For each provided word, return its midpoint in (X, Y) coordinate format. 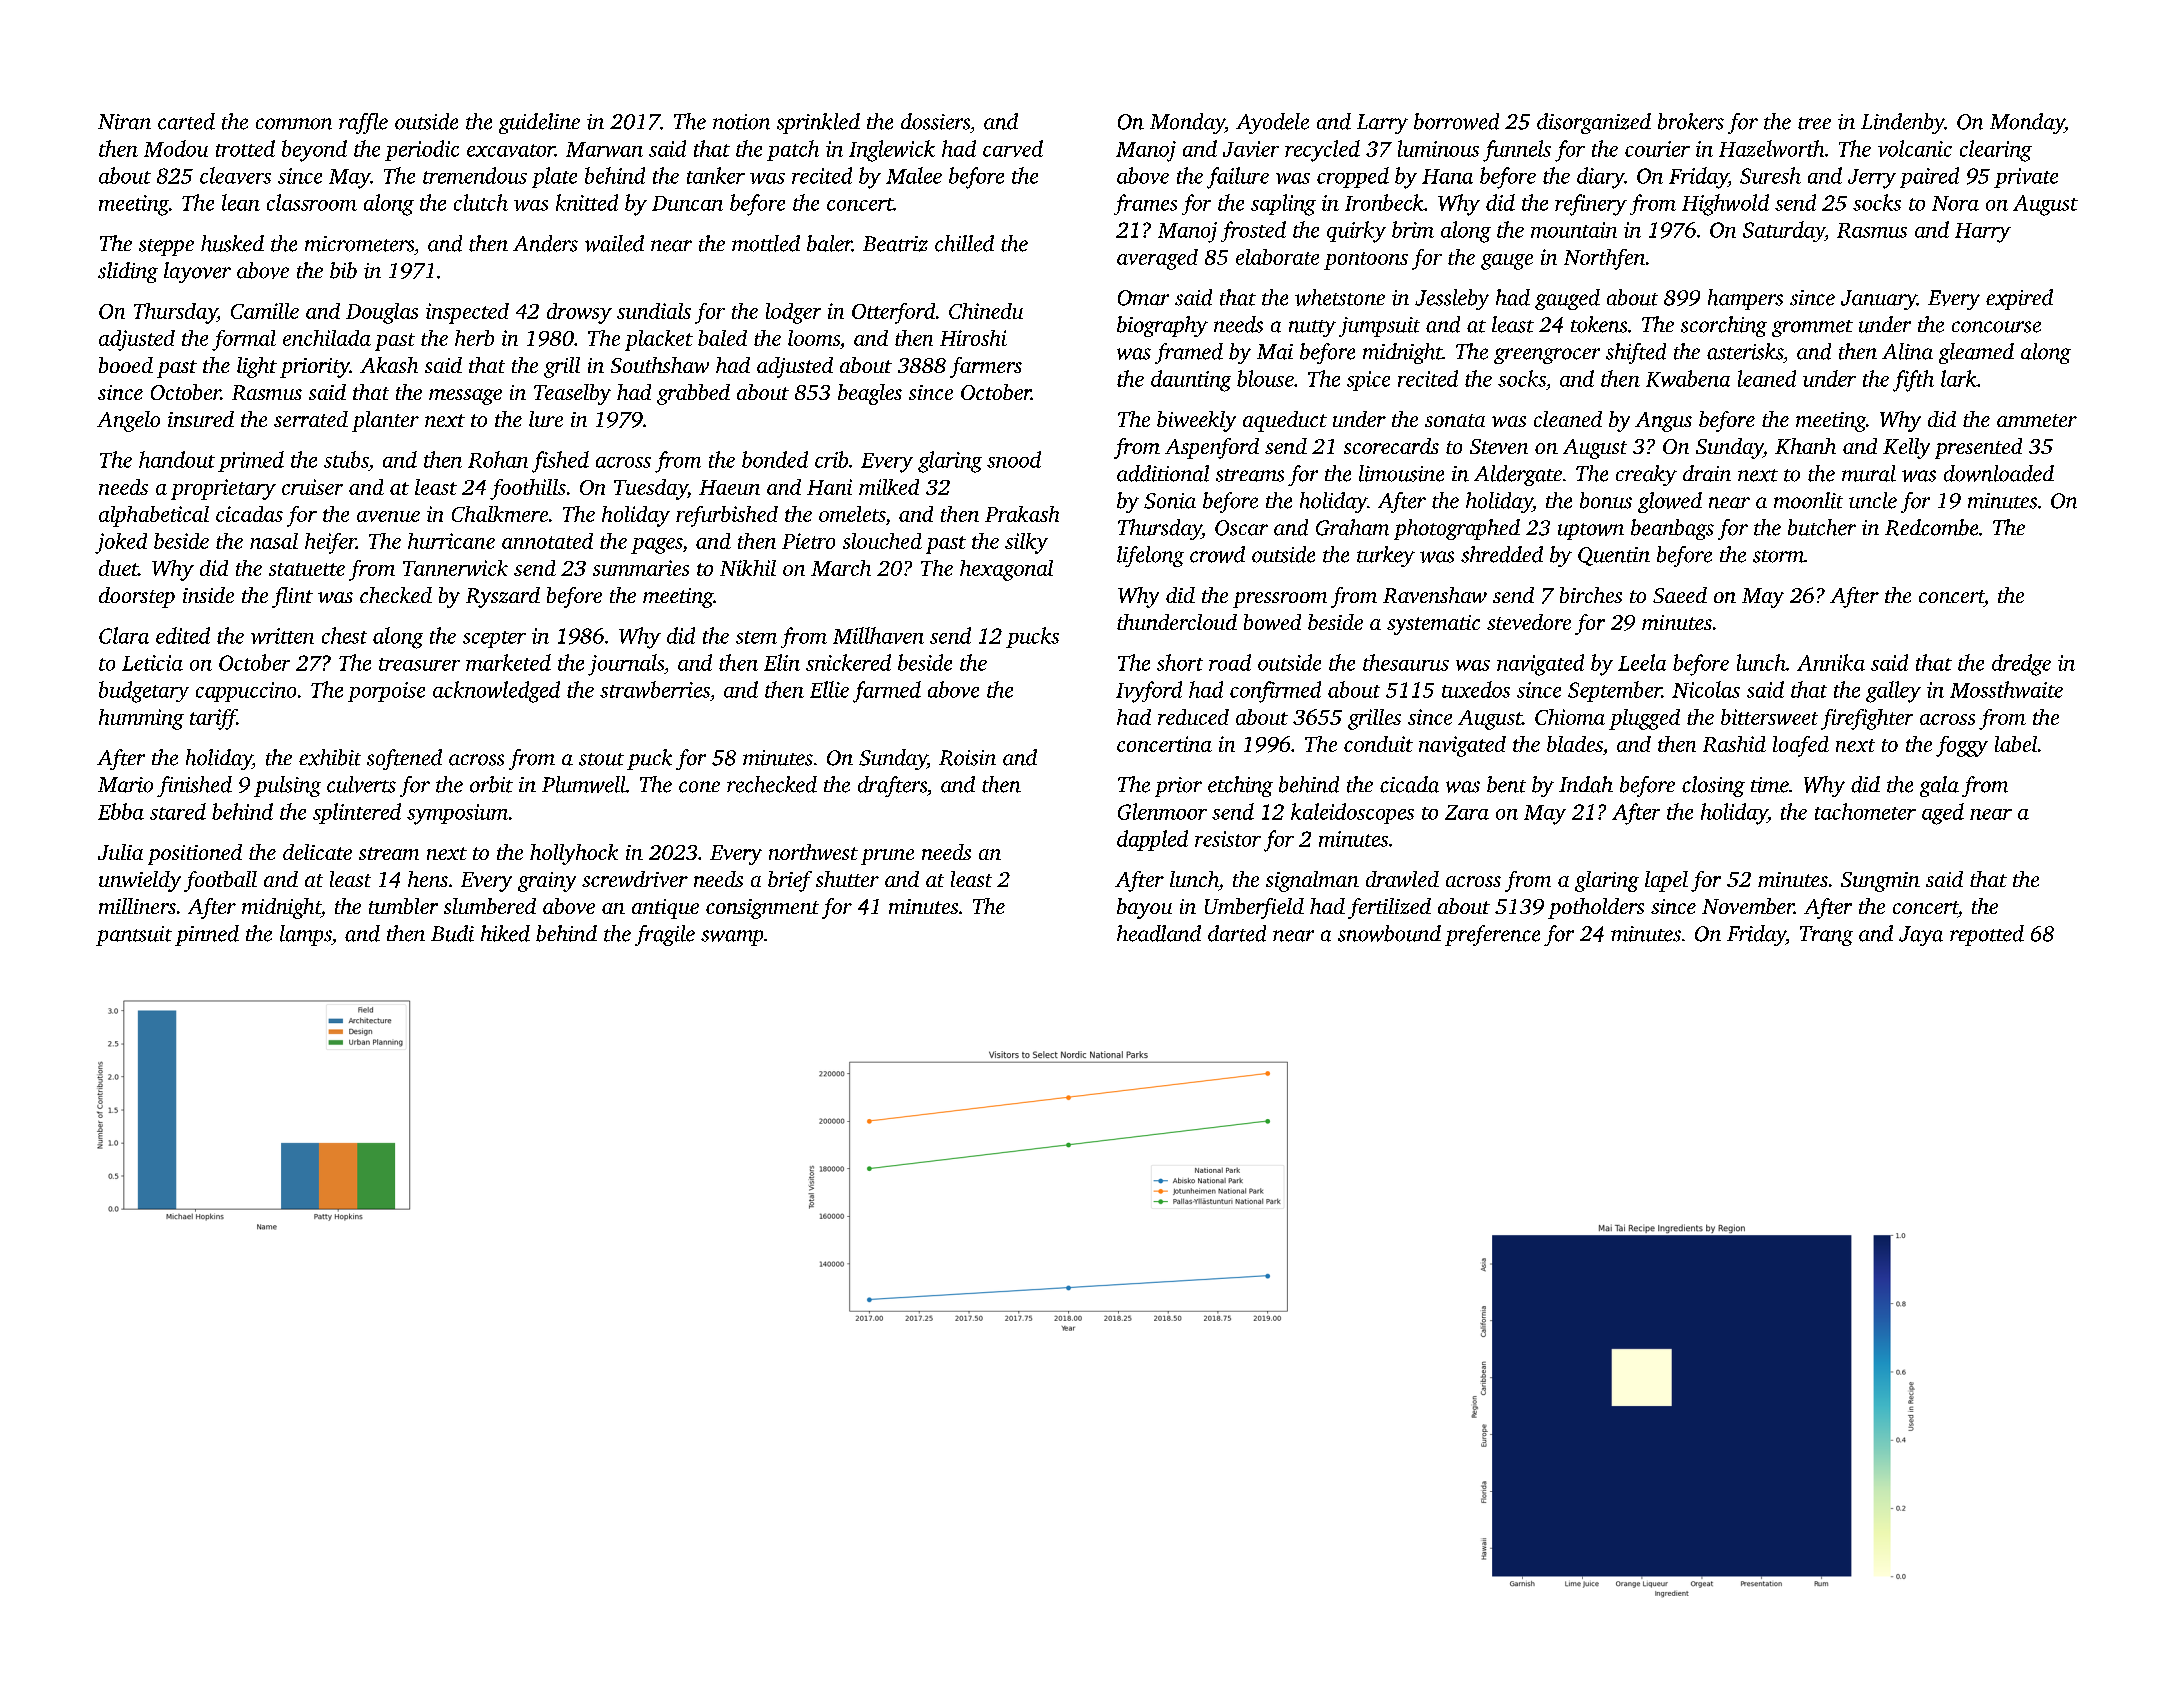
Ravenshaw (1435, 595)
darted (1237, 933)
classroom (312, 202)
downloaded (1999, 473)
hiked (505, 933)
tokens (1599, 324)
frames (1145, 204)
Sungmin (1880, 882)
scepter (494, 639)
